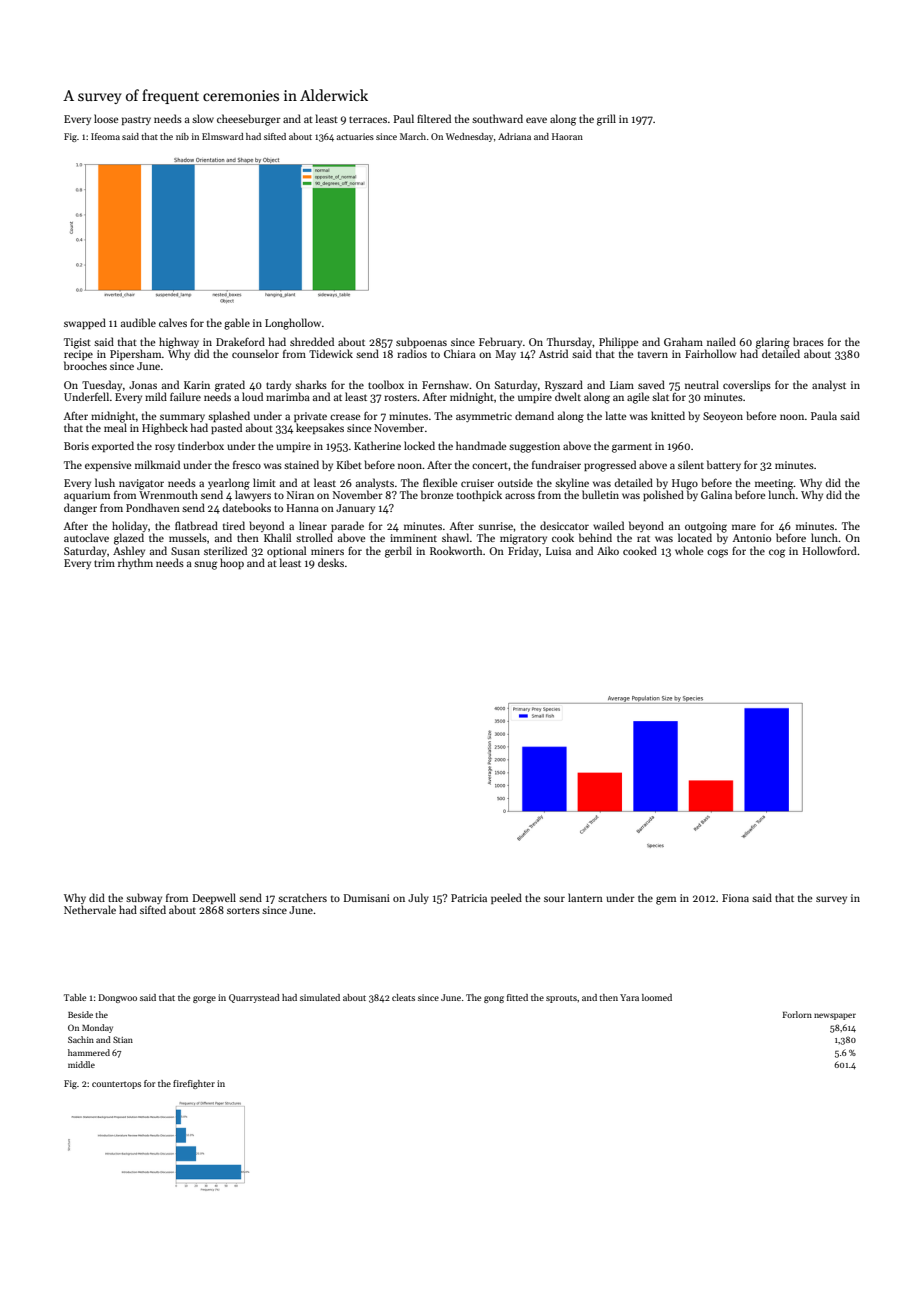 The height and width of the document is (1308, 924). What do you see at coordinates (117, 998) in the document?
I see `Dongwoo` at bounding box center [117, 998].
